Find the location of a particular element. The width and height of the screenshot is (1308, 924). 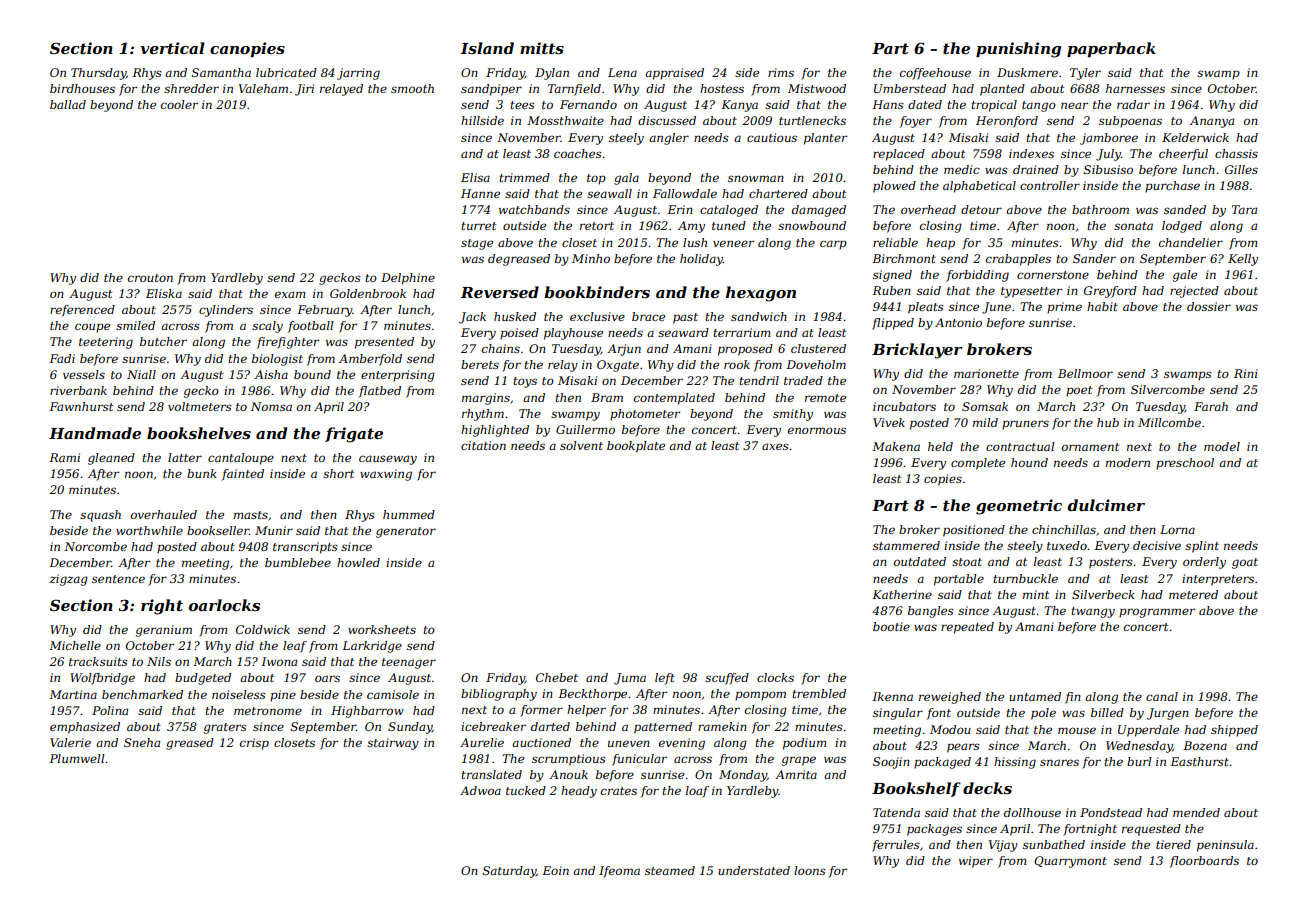

Dylan is located at coordinates (552, 74).
